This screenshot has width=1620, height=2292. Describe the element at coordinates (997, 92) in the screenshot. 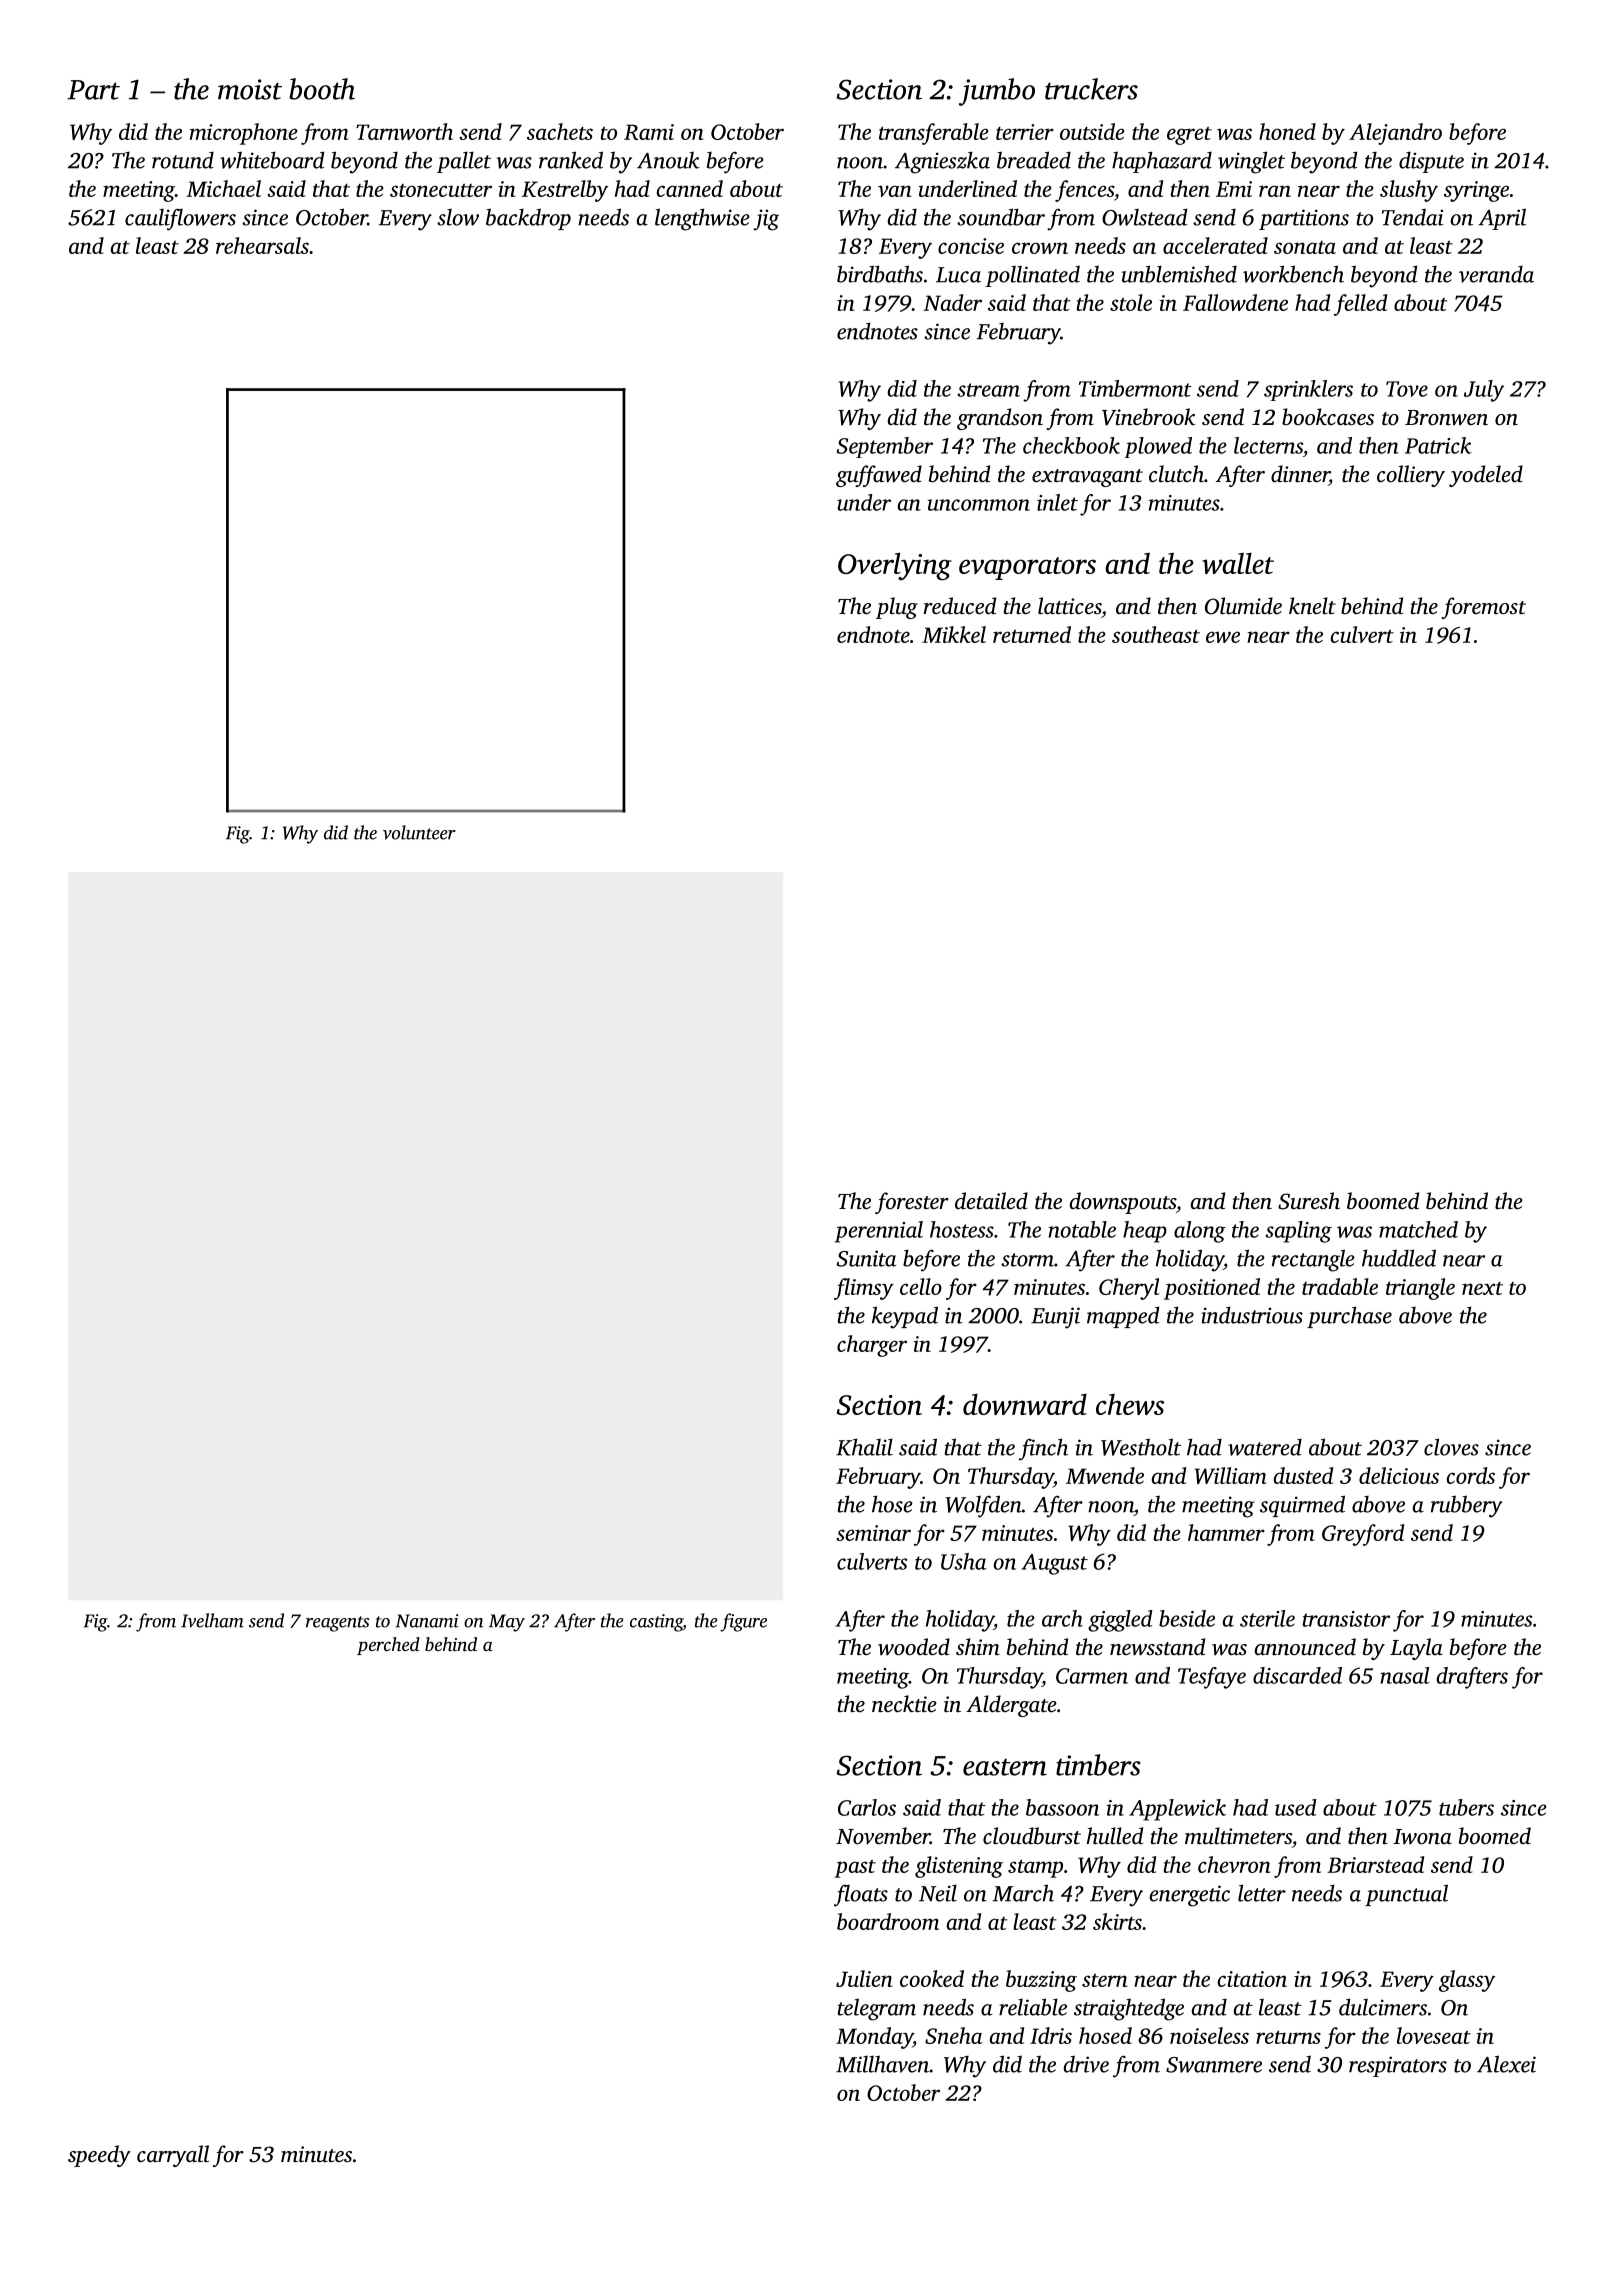

I see `jumbo` at that location.
